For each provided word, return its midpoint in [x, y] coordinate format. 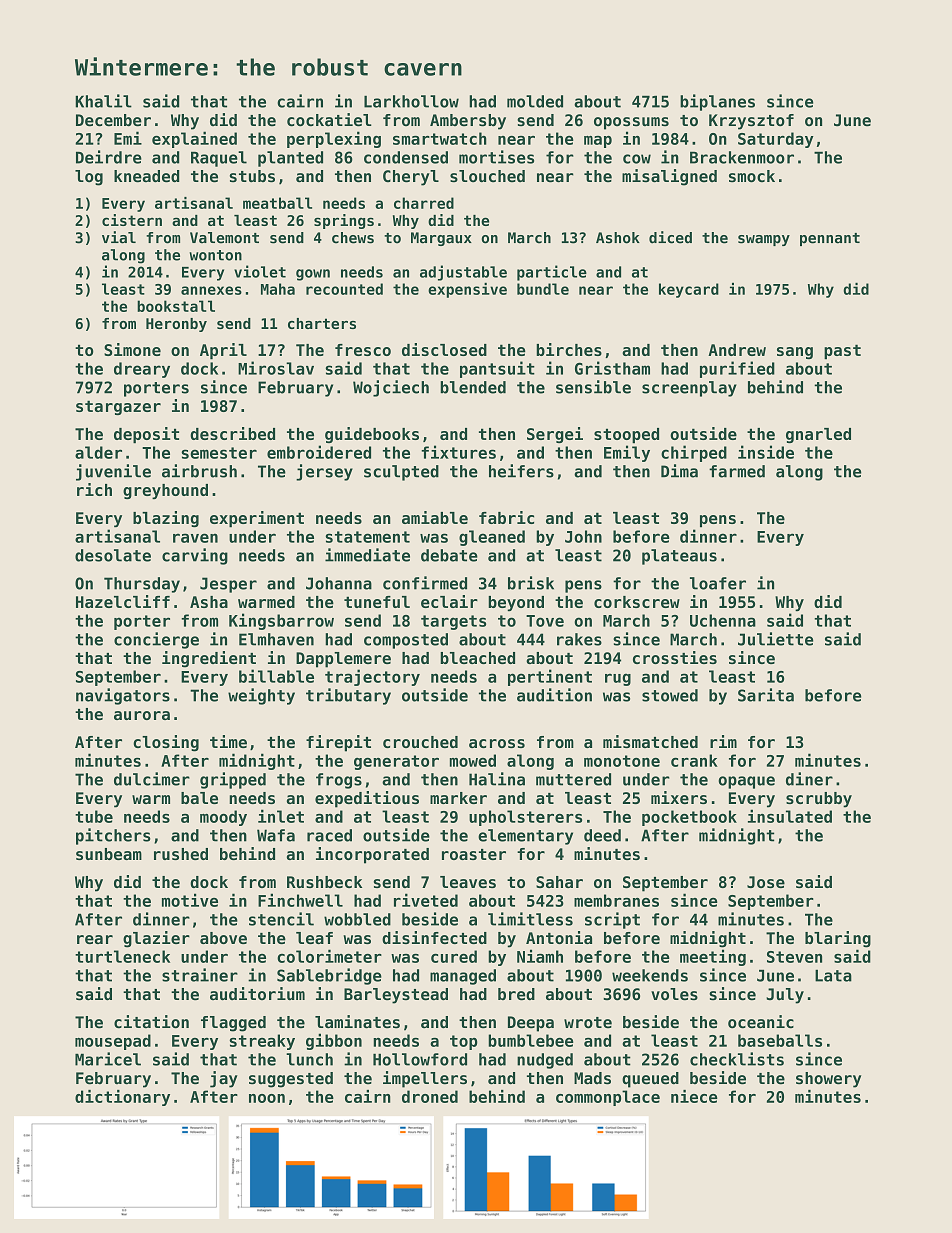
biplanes [717, 102]
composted [406, 641]
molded [535, 101]
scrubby [819, 800]
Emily [627, 453]
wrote [588, 1023]
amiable [435, 517]
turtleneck [122, 956]
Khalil [103, 101]
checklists [737, 1059]
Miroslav [276, 368]
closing [166, 743]
